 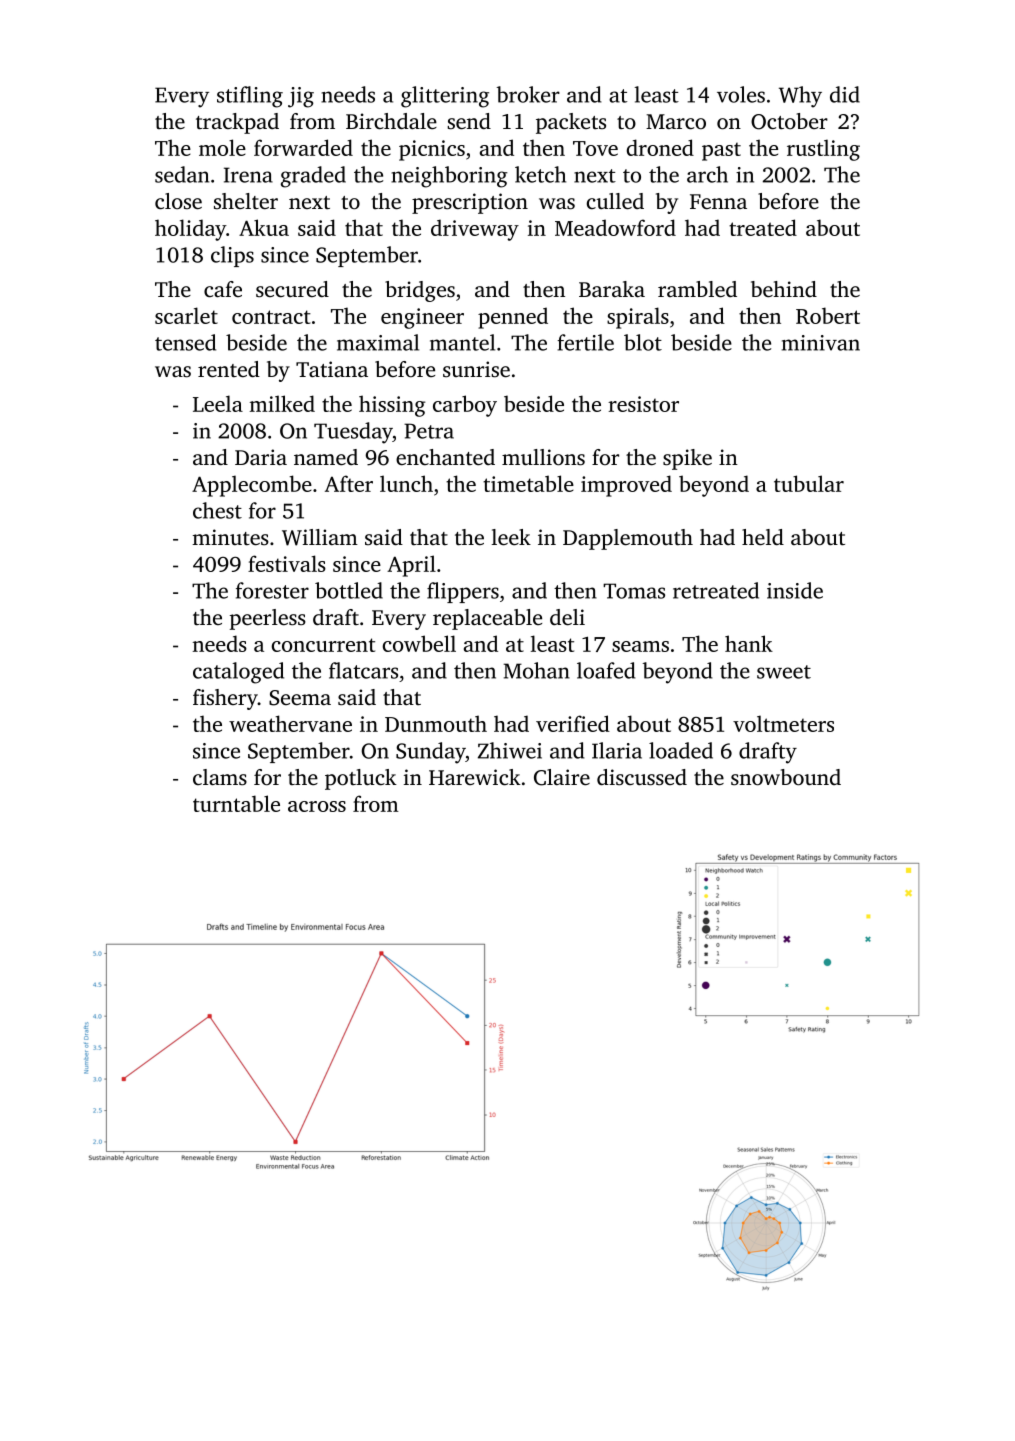 I want to click on voles, so click(x=741, y=94).
